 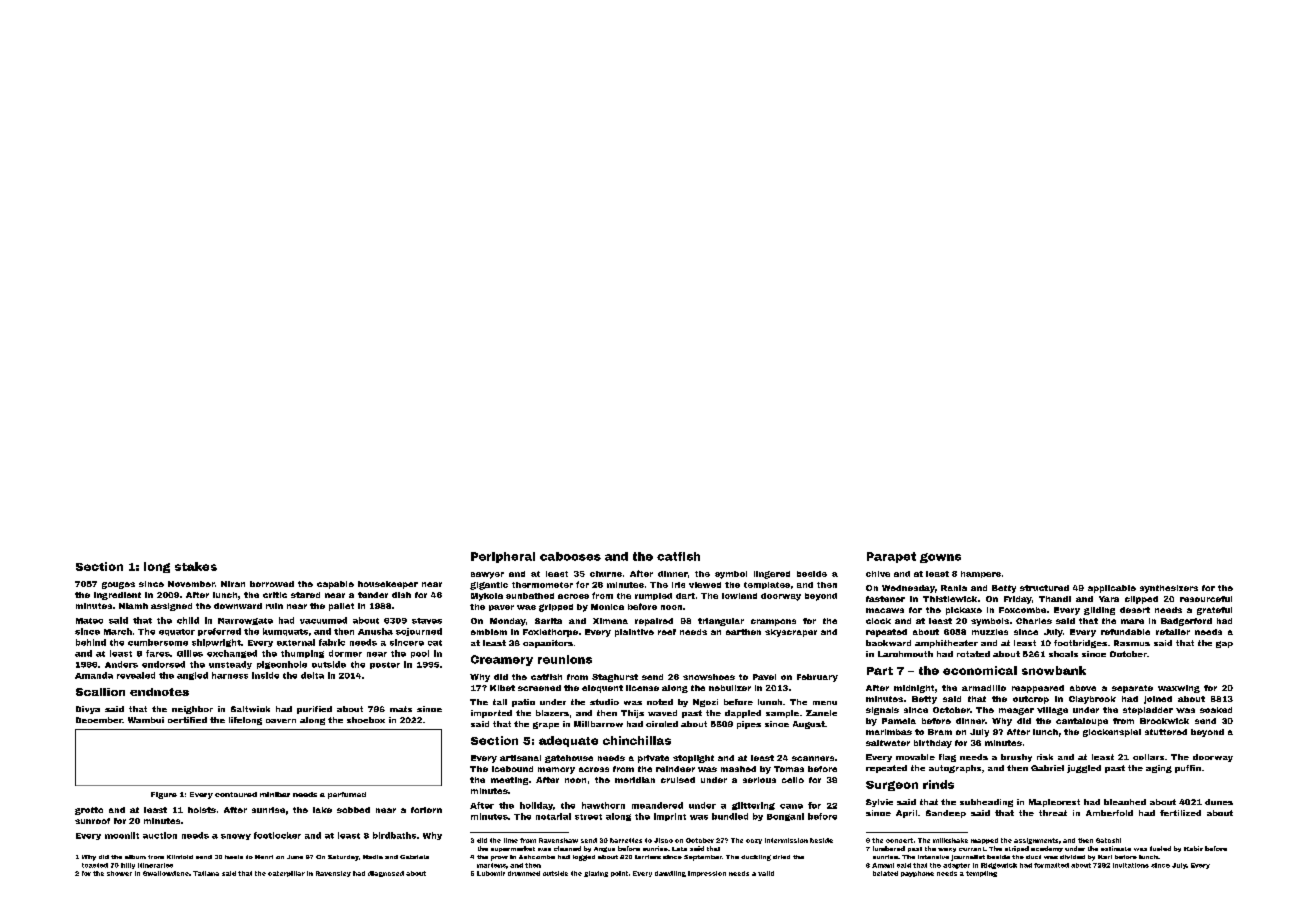 I want to click on blazers, so click(x=552, y=713).
